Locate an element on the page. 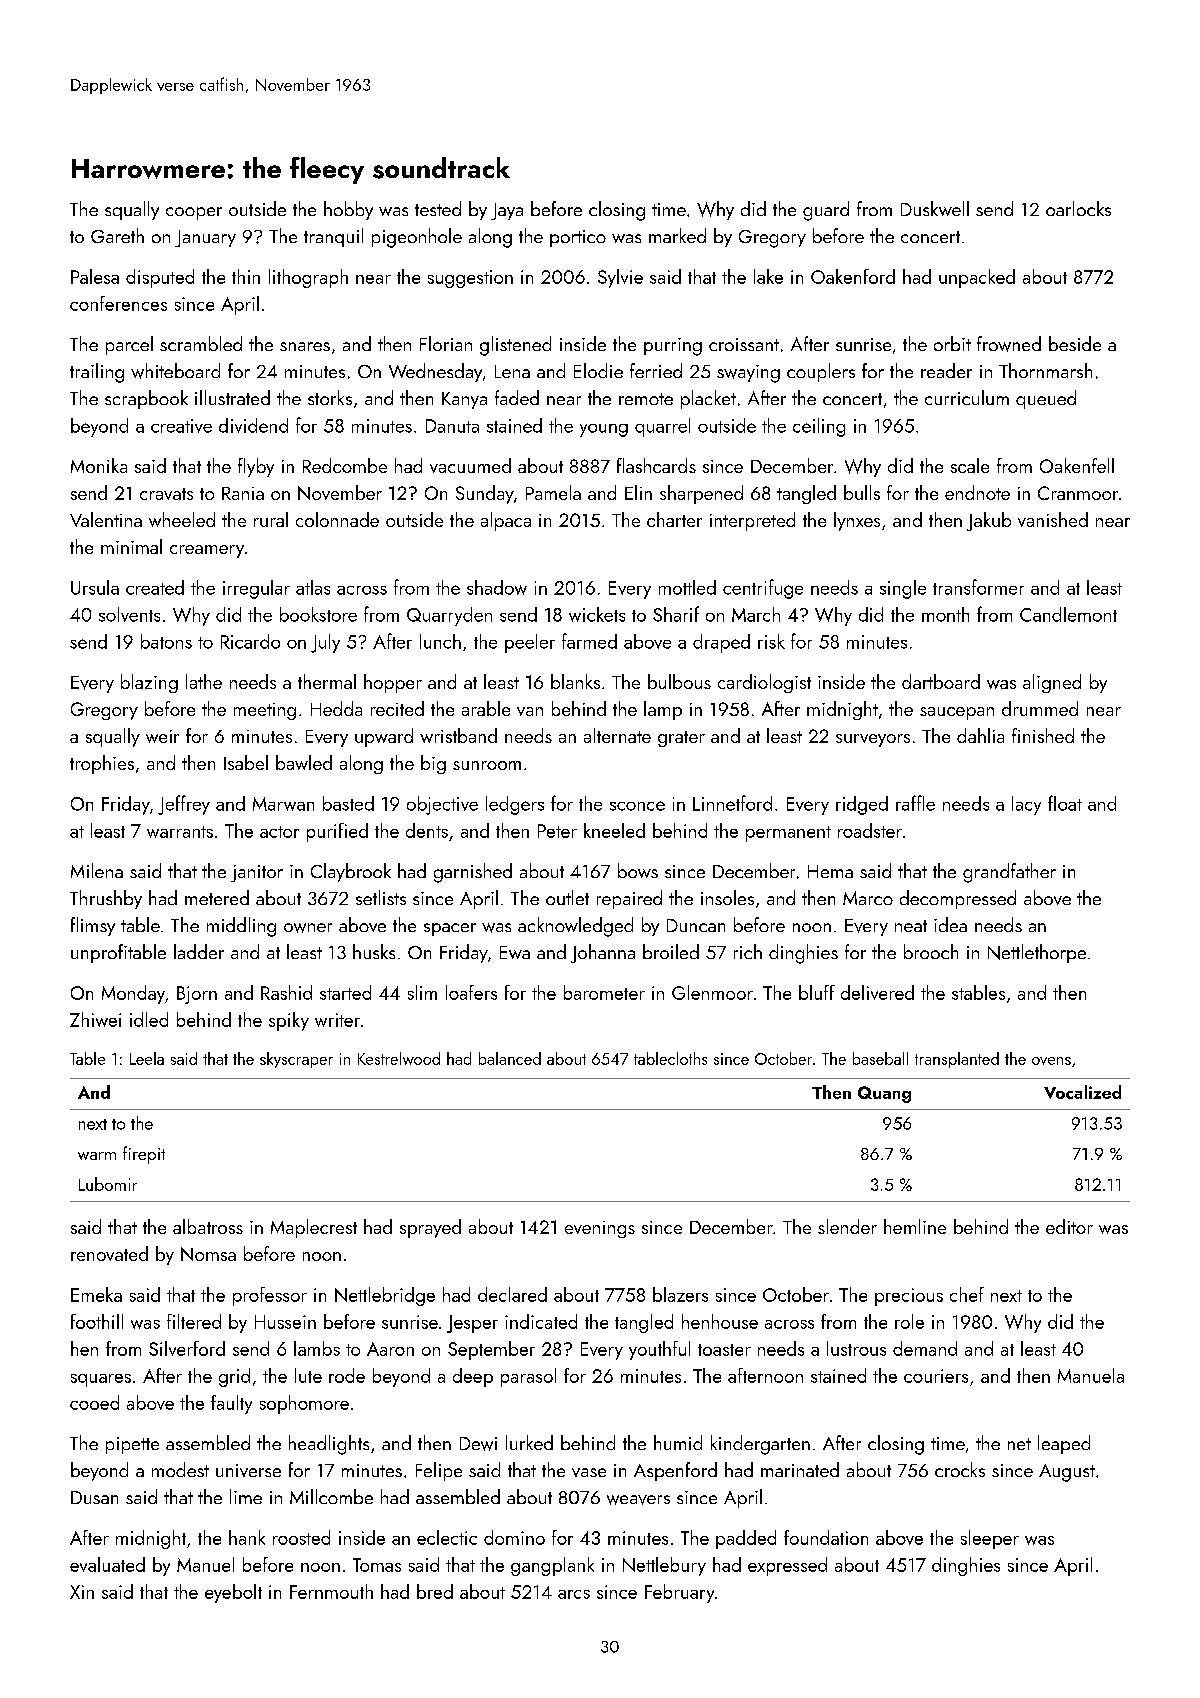 This page has height=1698, width=1200. professor is located at coordinates (270, 1296).
